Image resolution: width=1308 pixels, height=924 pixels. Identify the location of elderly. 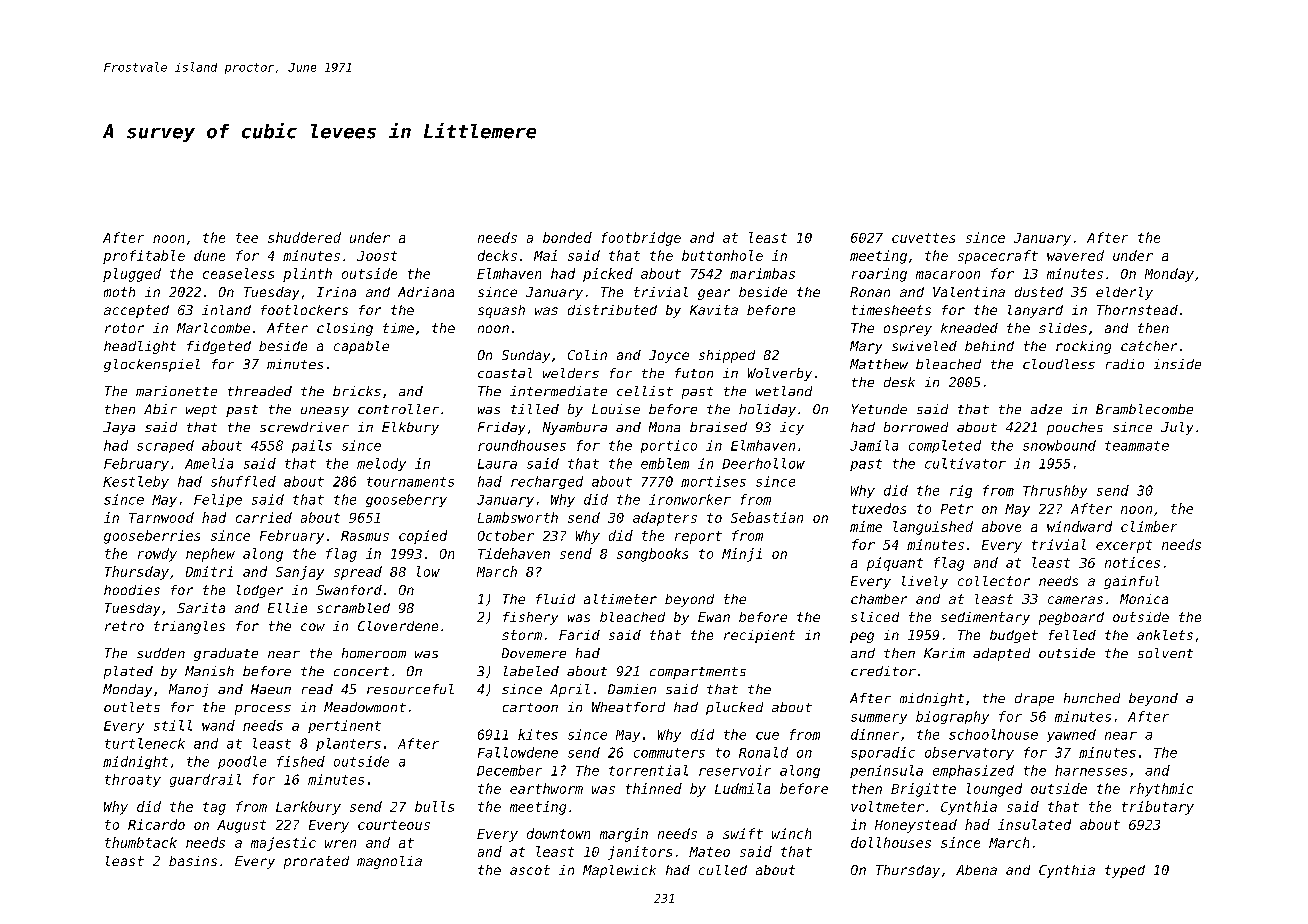
(1124, 293).
